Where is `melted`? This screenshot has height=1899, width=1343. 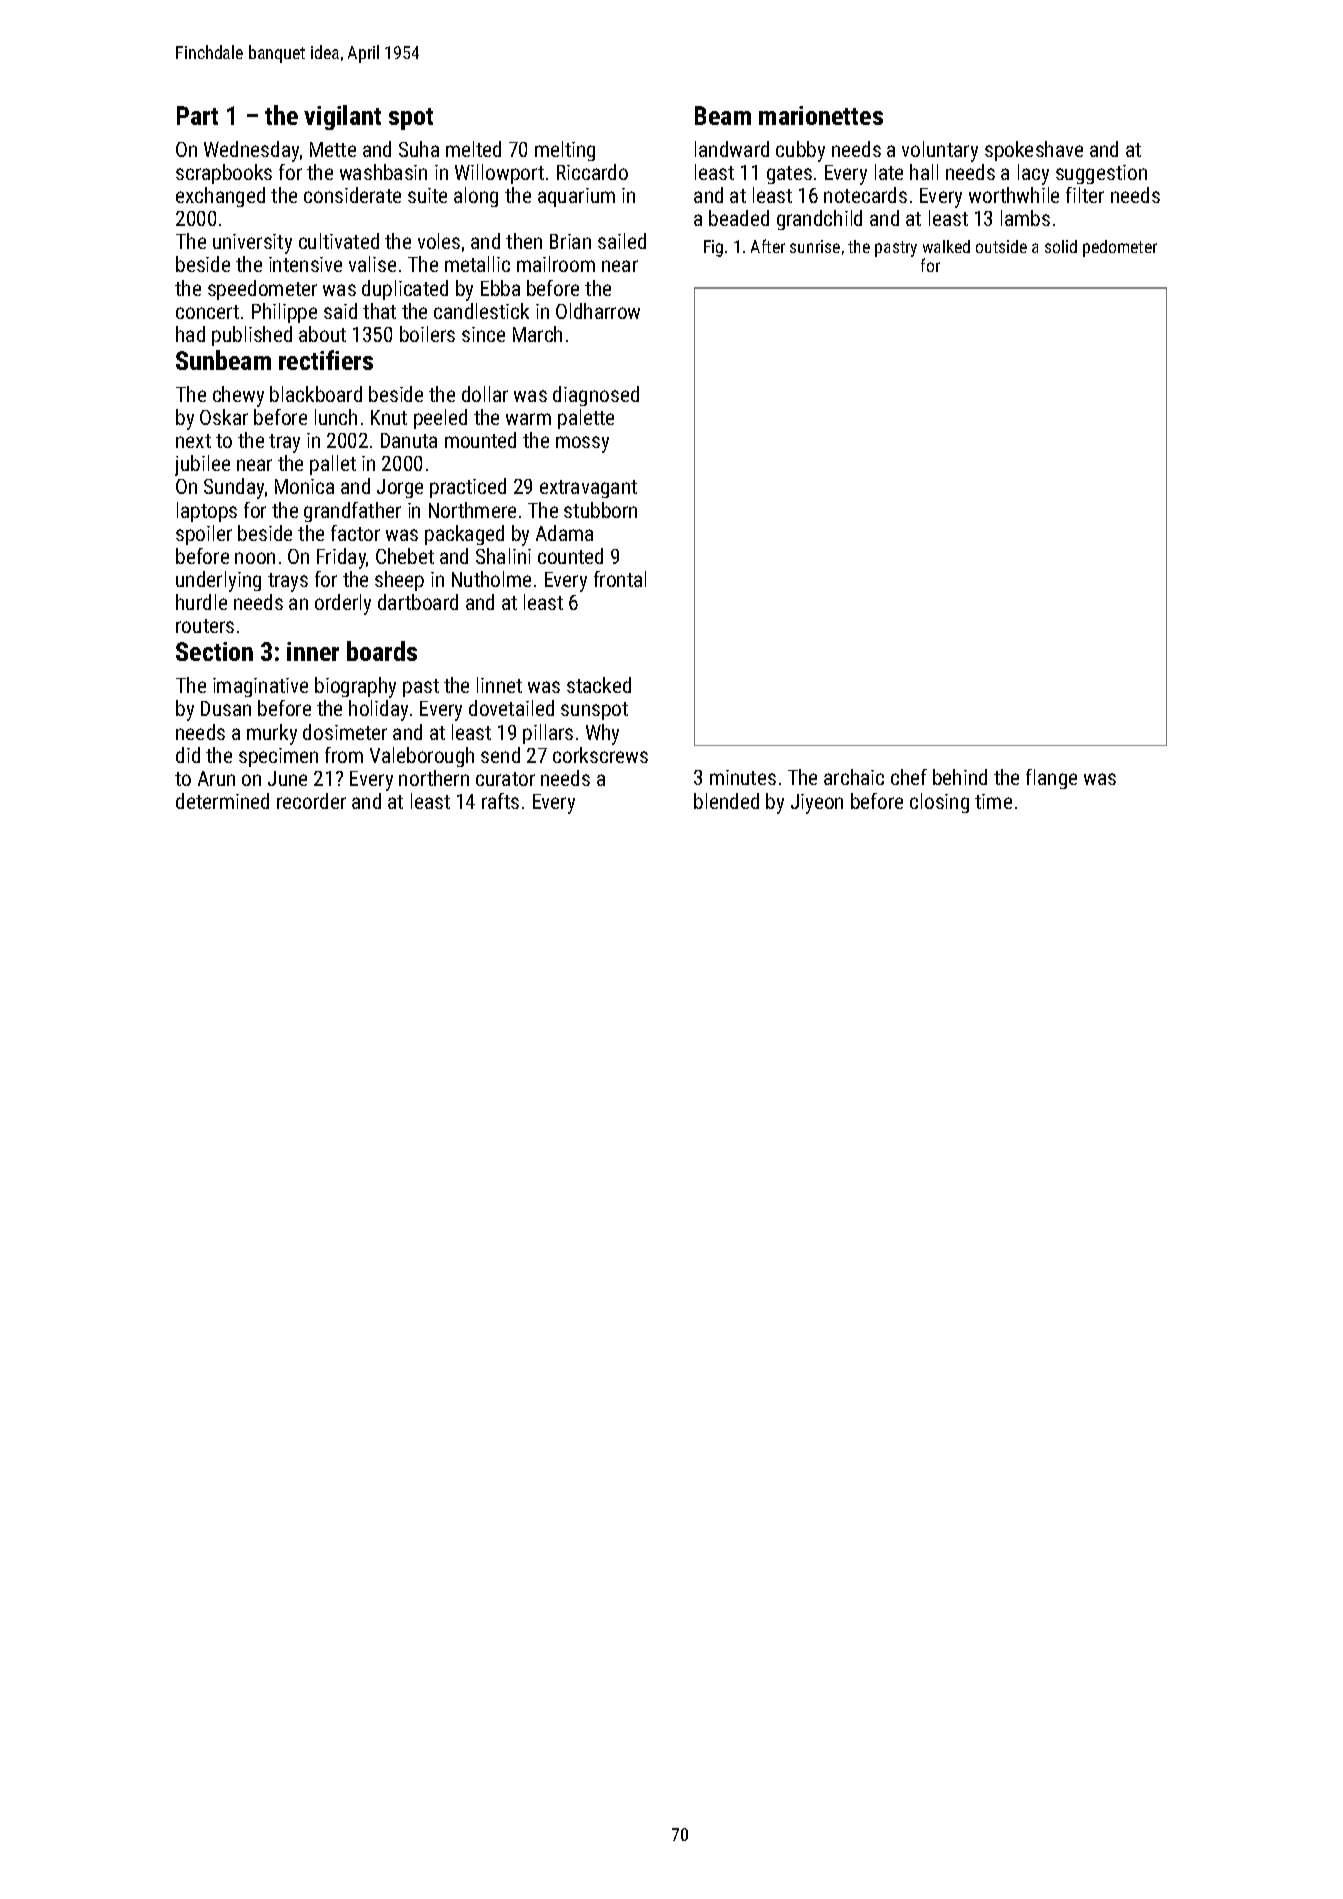 melted is located at coordinates (473, 149).
